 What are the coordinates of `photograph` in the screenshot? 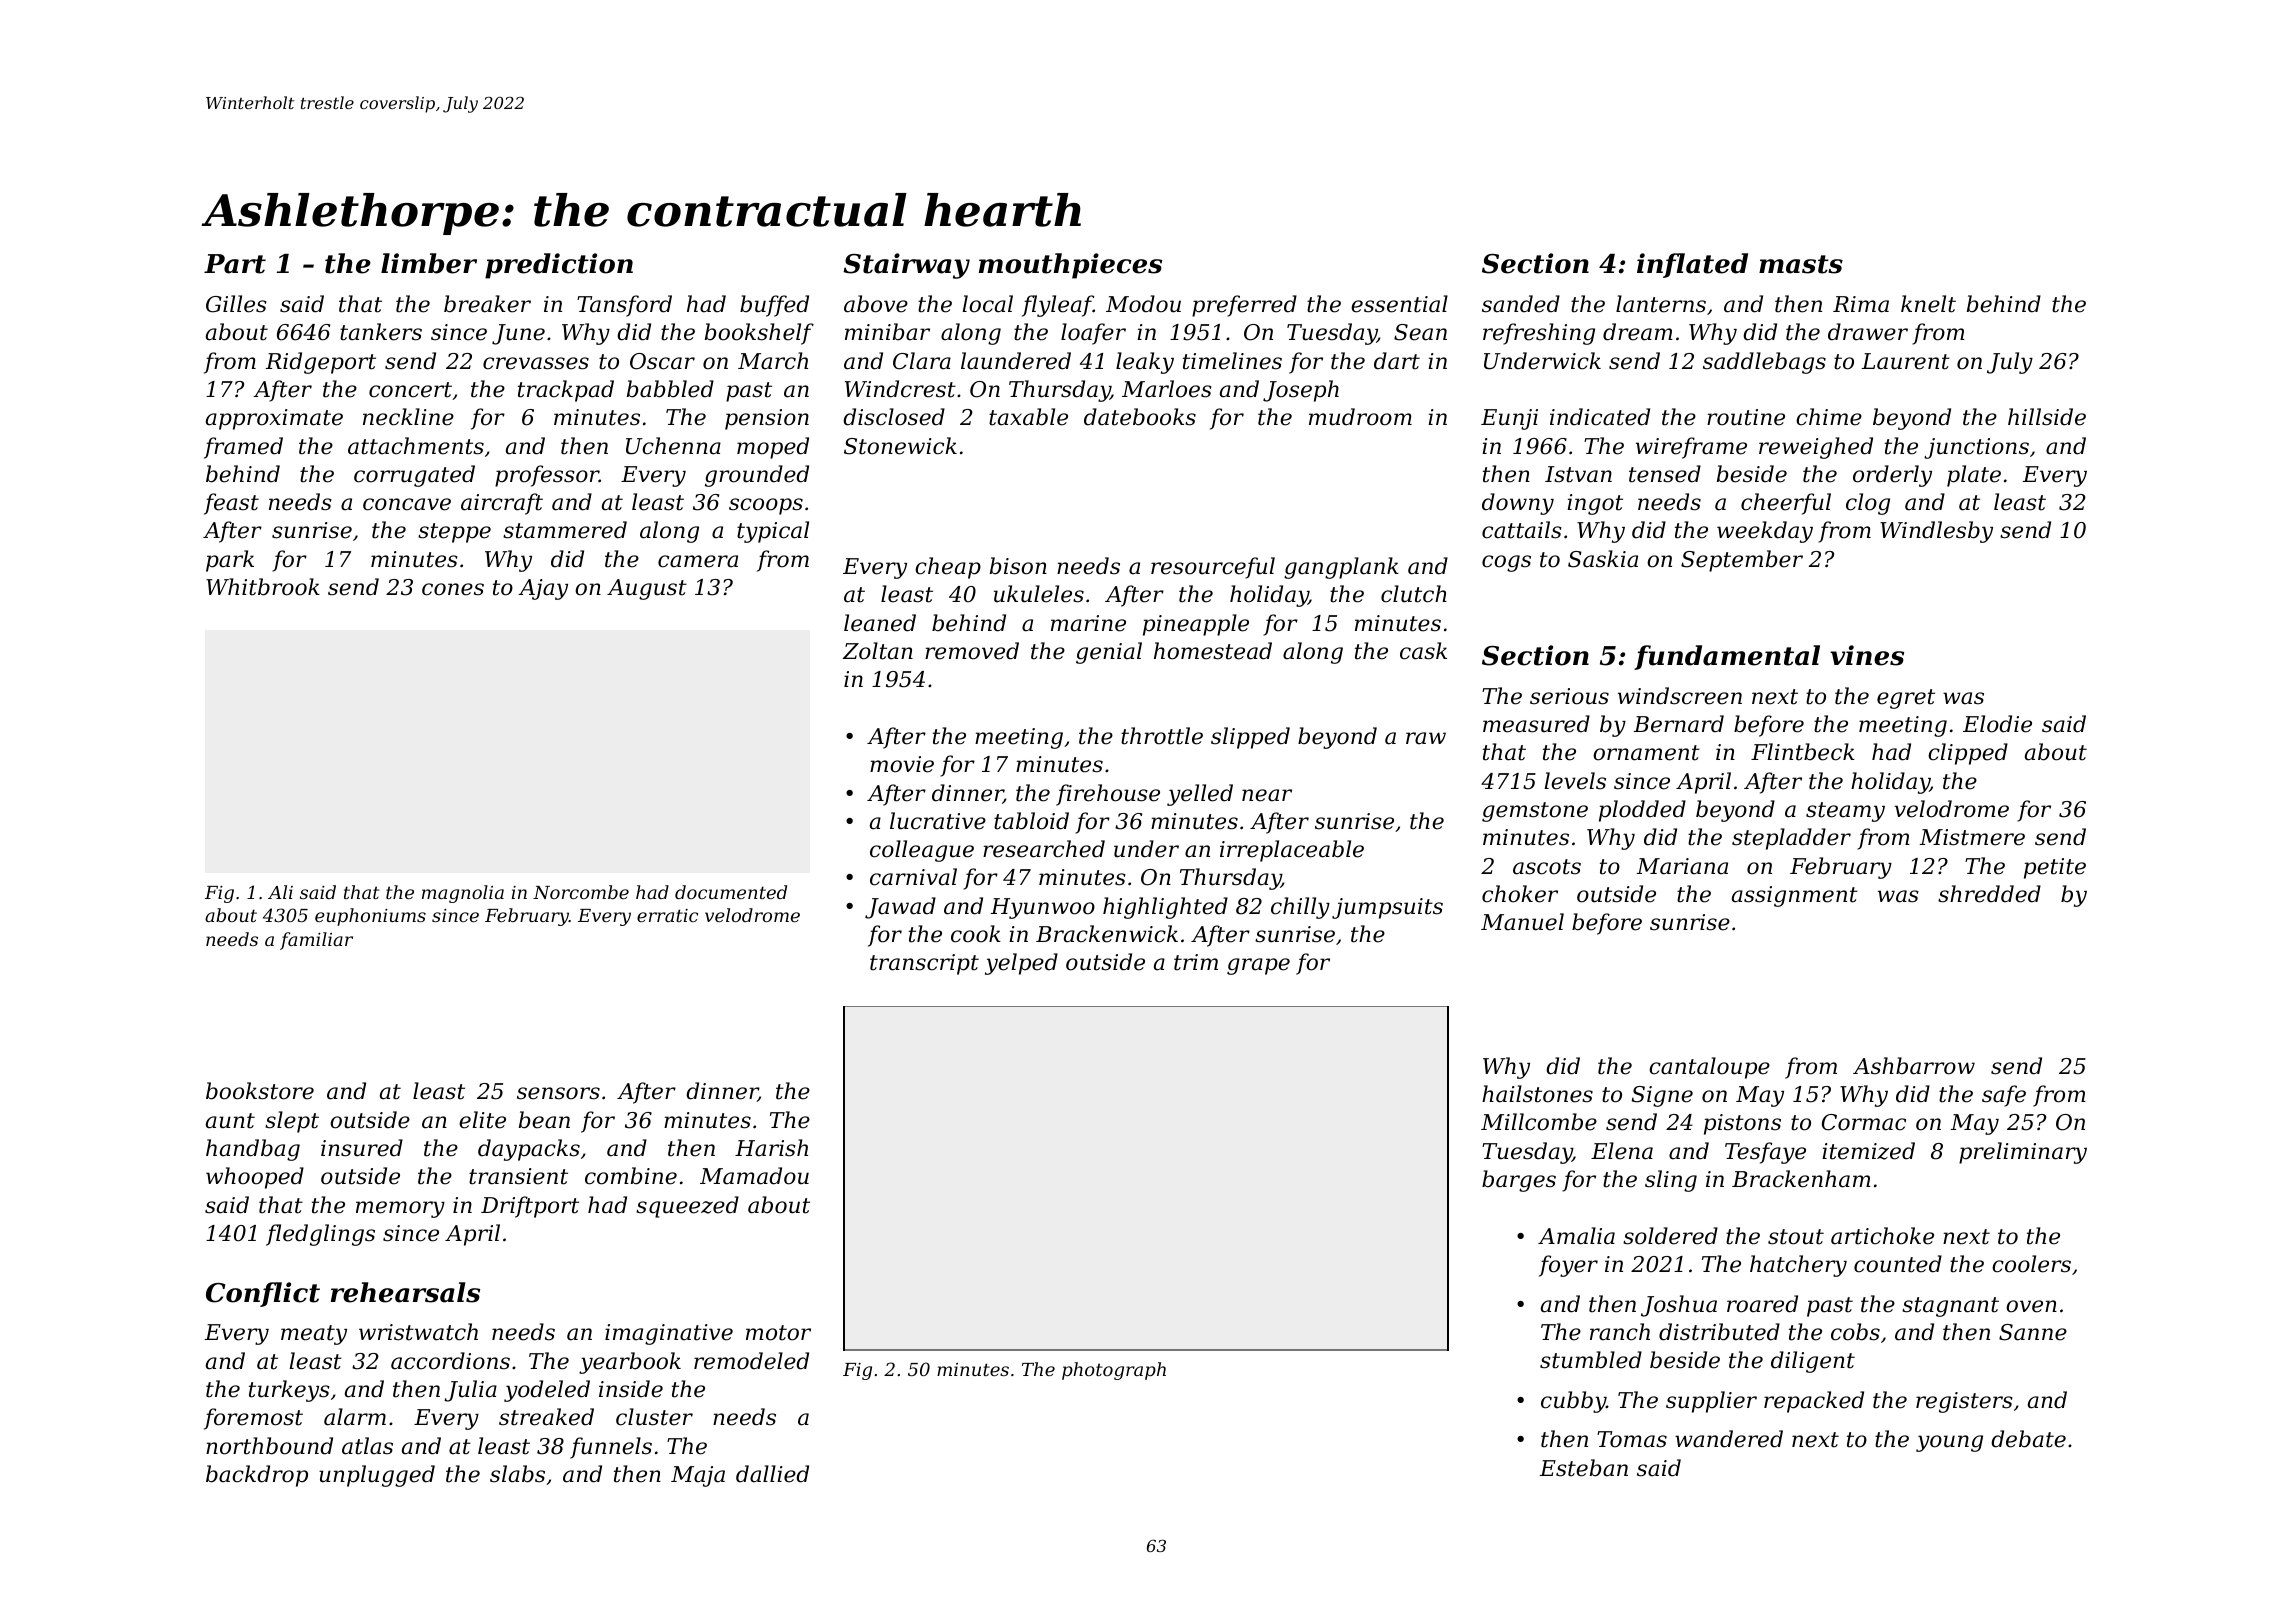 It's located at (1114, 1371).
